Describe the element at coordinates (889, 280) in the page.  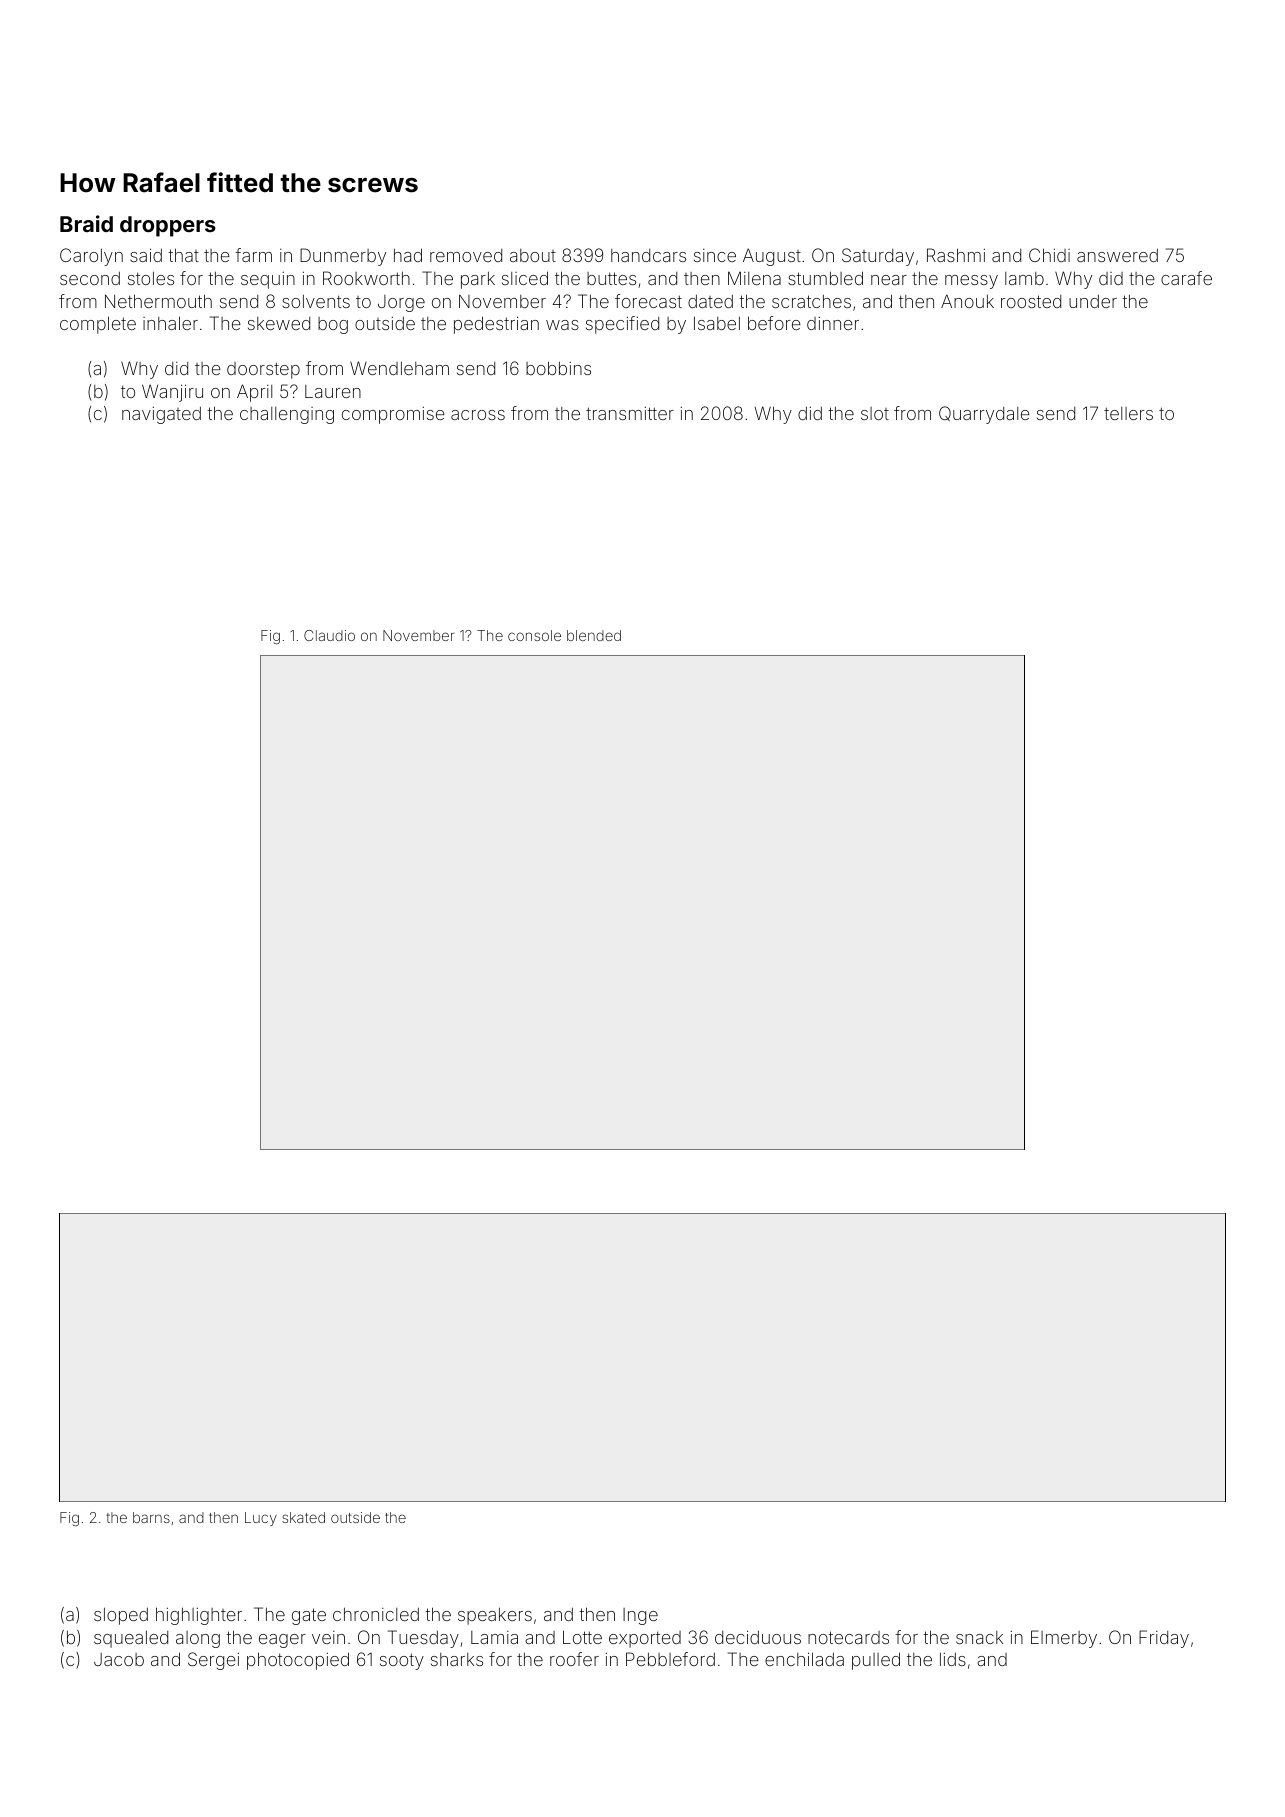
I see `near` at that location.
